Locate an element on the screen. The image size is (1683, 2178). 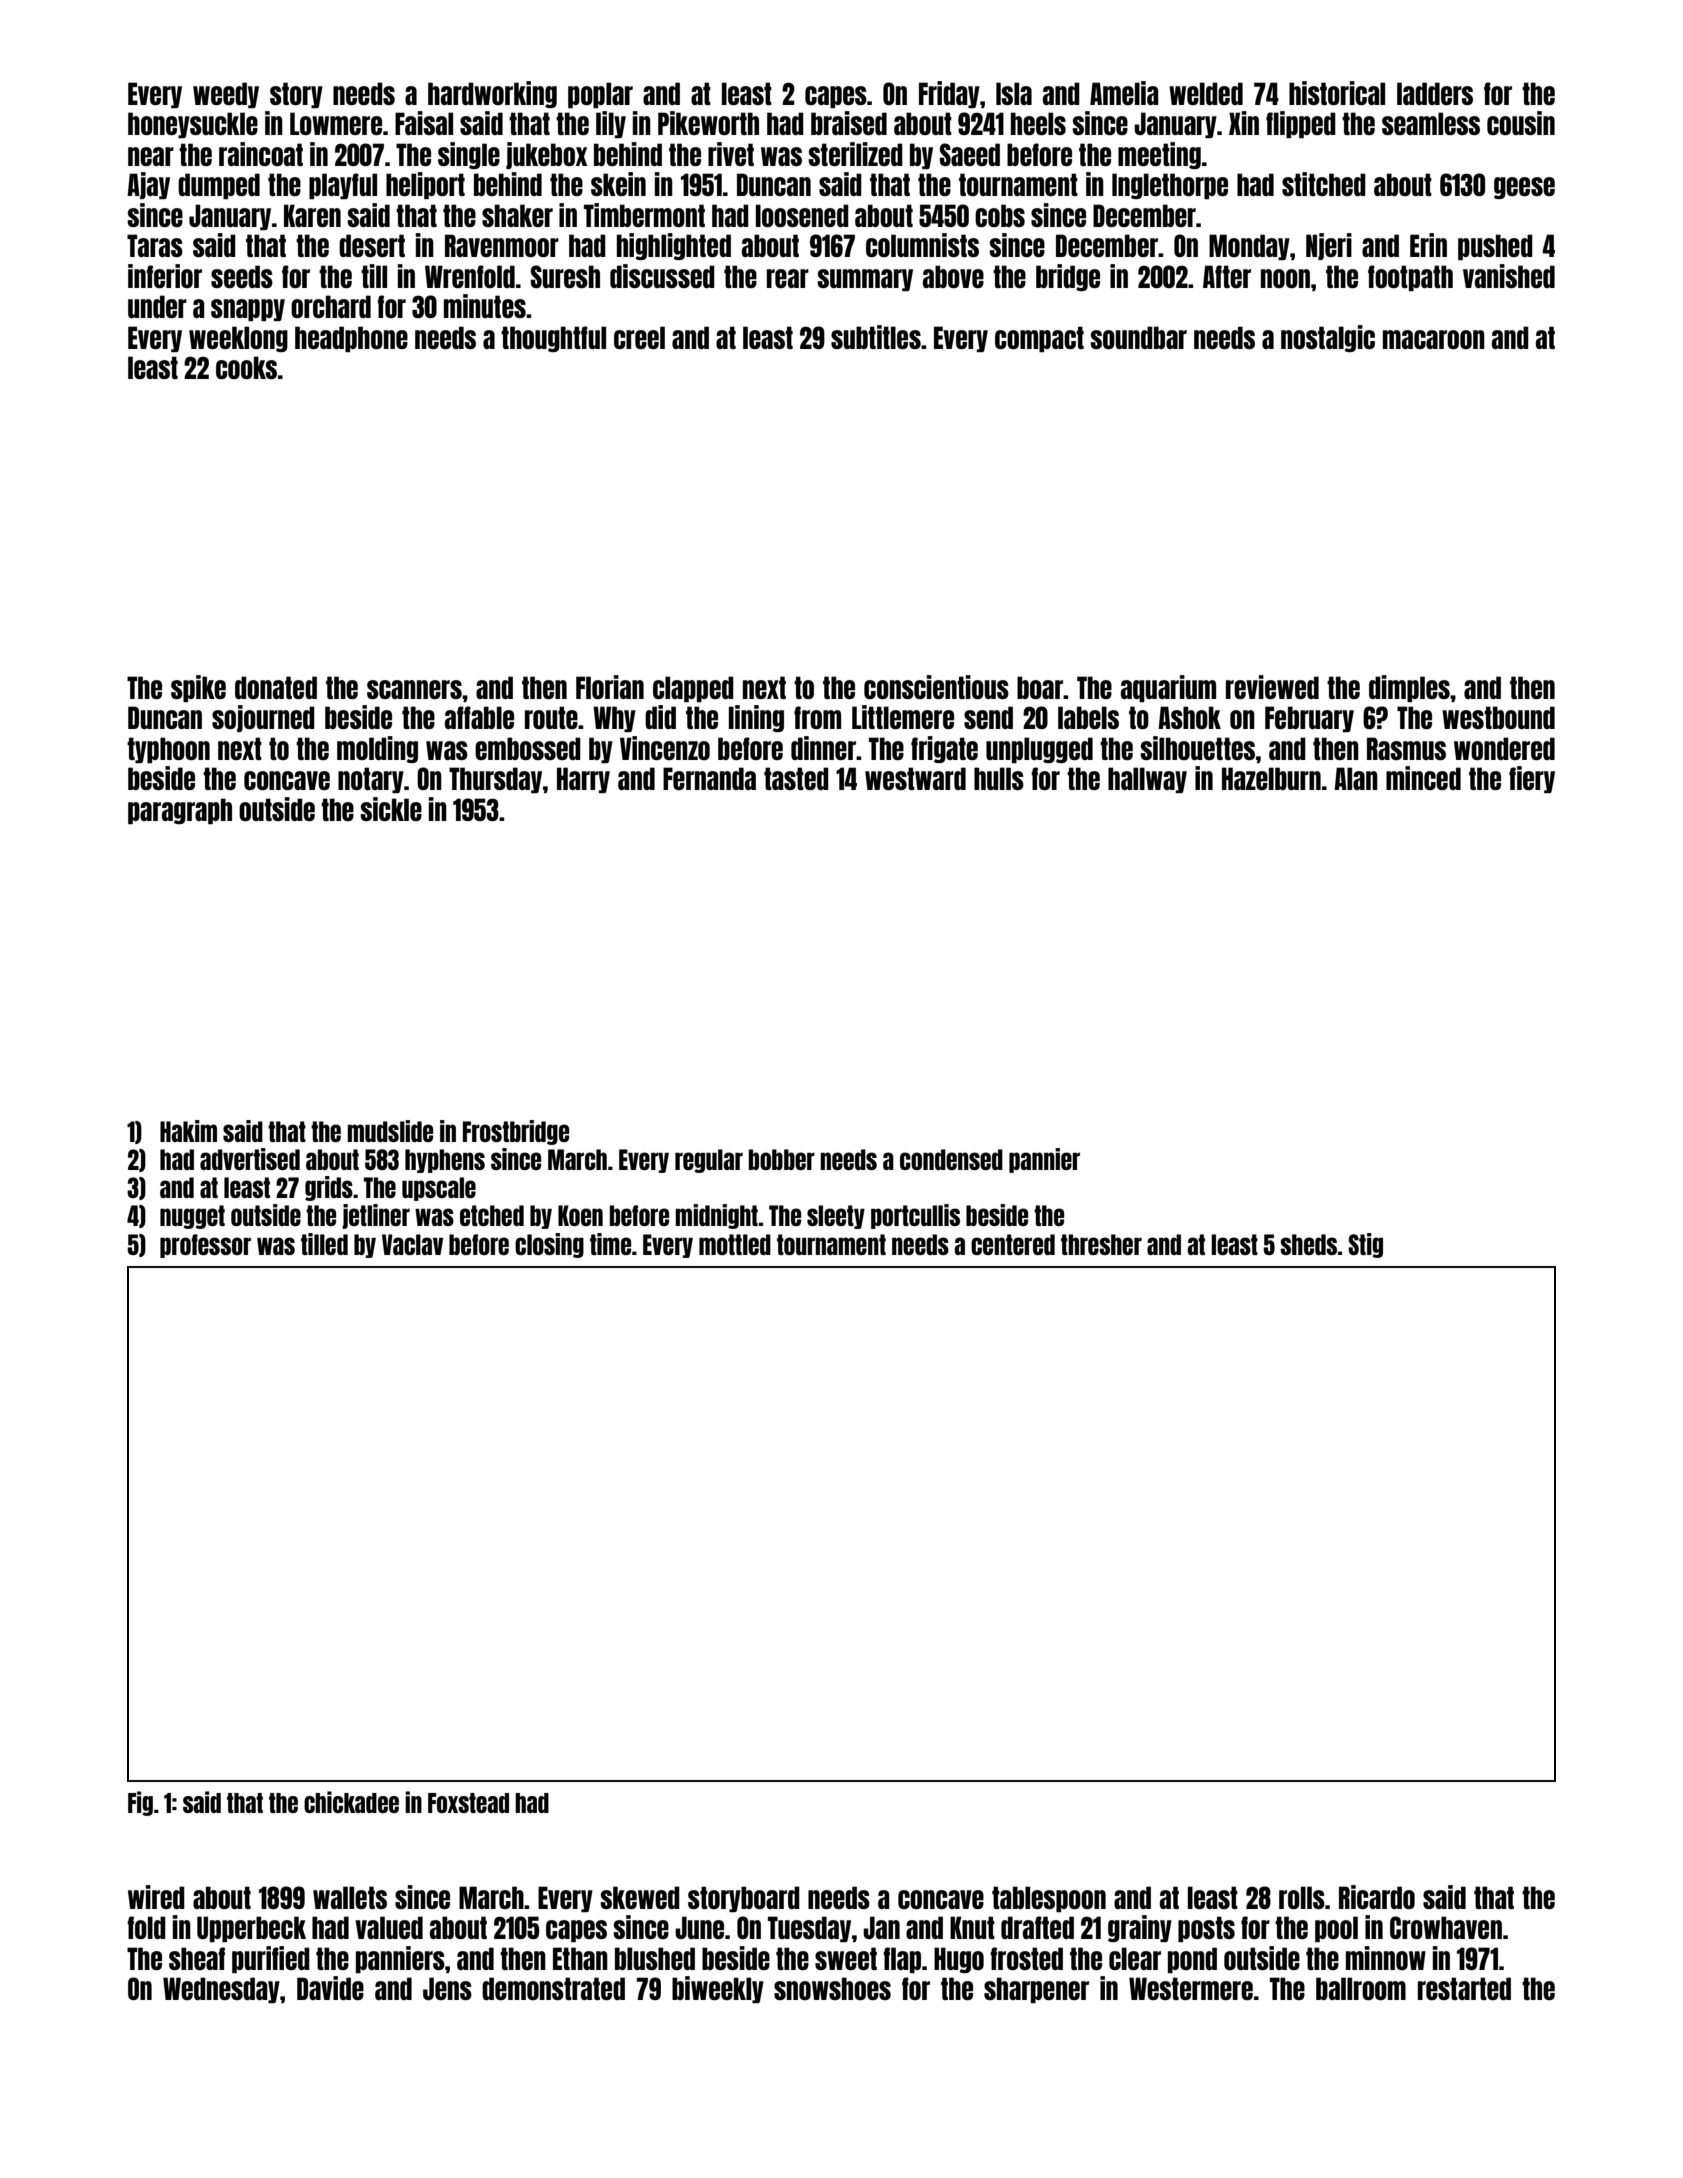
soundbar is located at coordinates (1138, 337).
